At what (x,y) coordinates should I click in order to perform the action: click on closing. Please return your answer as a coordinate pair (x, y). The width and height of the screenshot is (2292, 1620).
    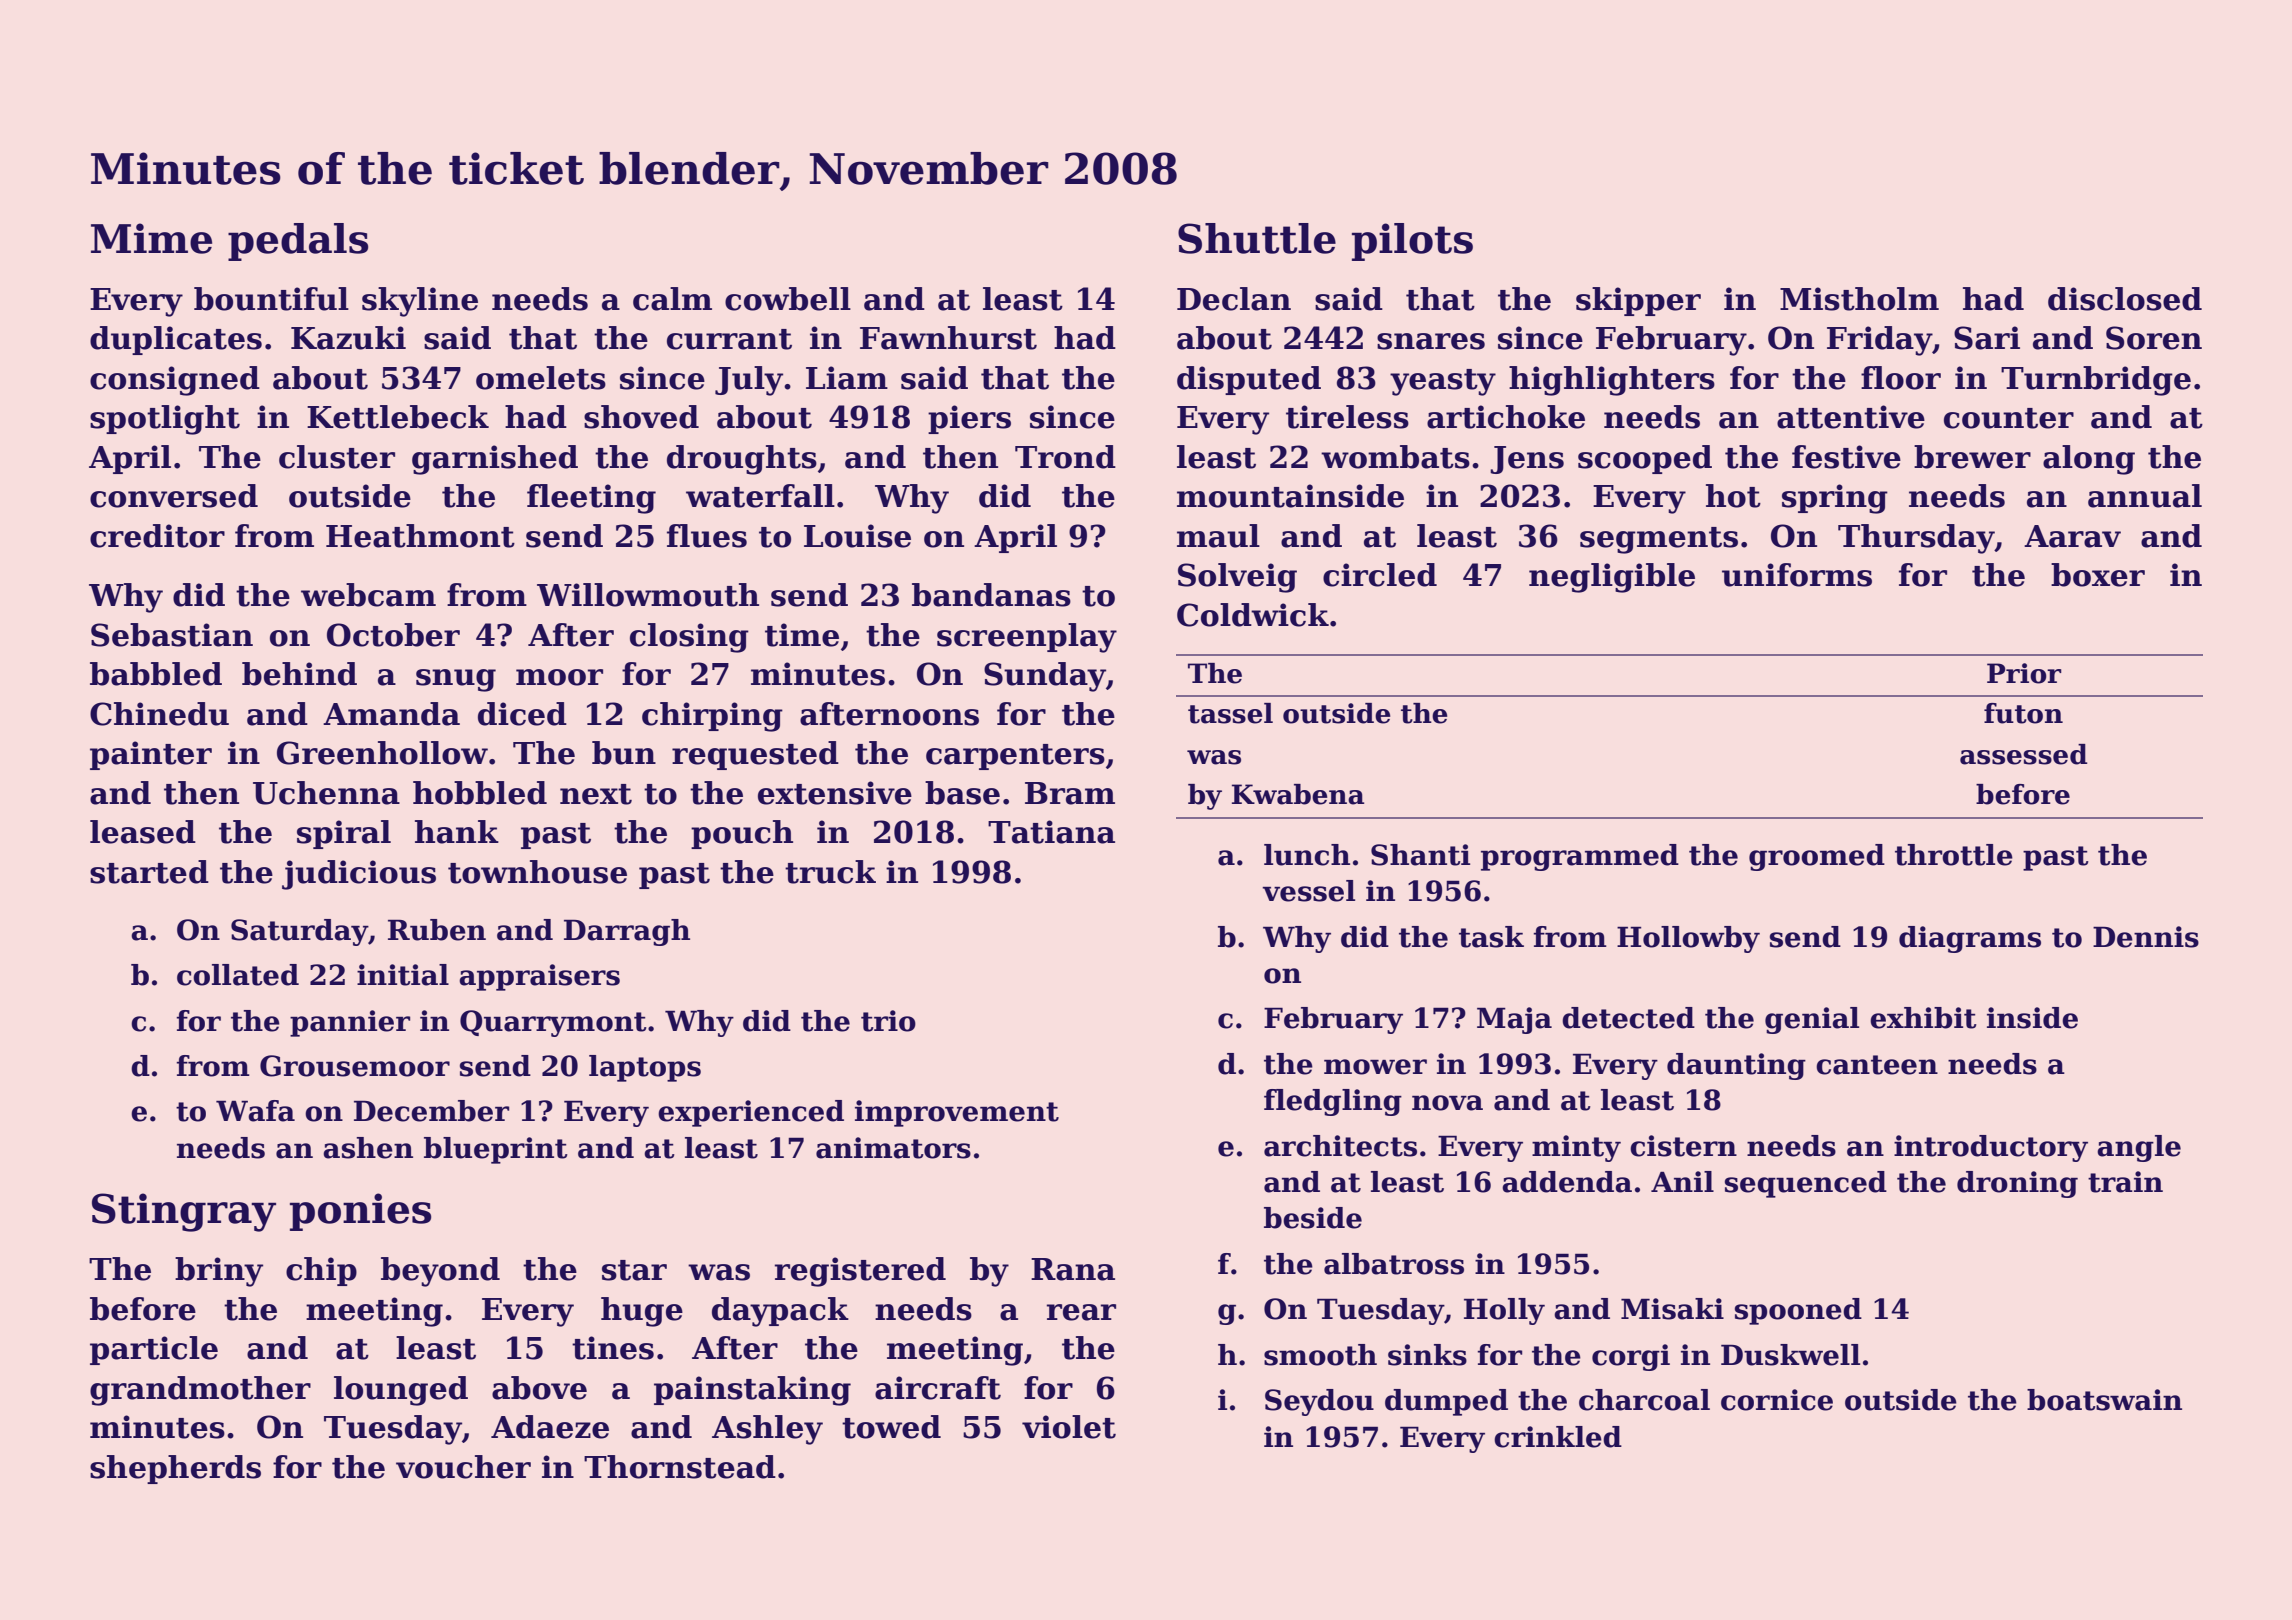
    Looking at the image, I should click on (689, 638).
